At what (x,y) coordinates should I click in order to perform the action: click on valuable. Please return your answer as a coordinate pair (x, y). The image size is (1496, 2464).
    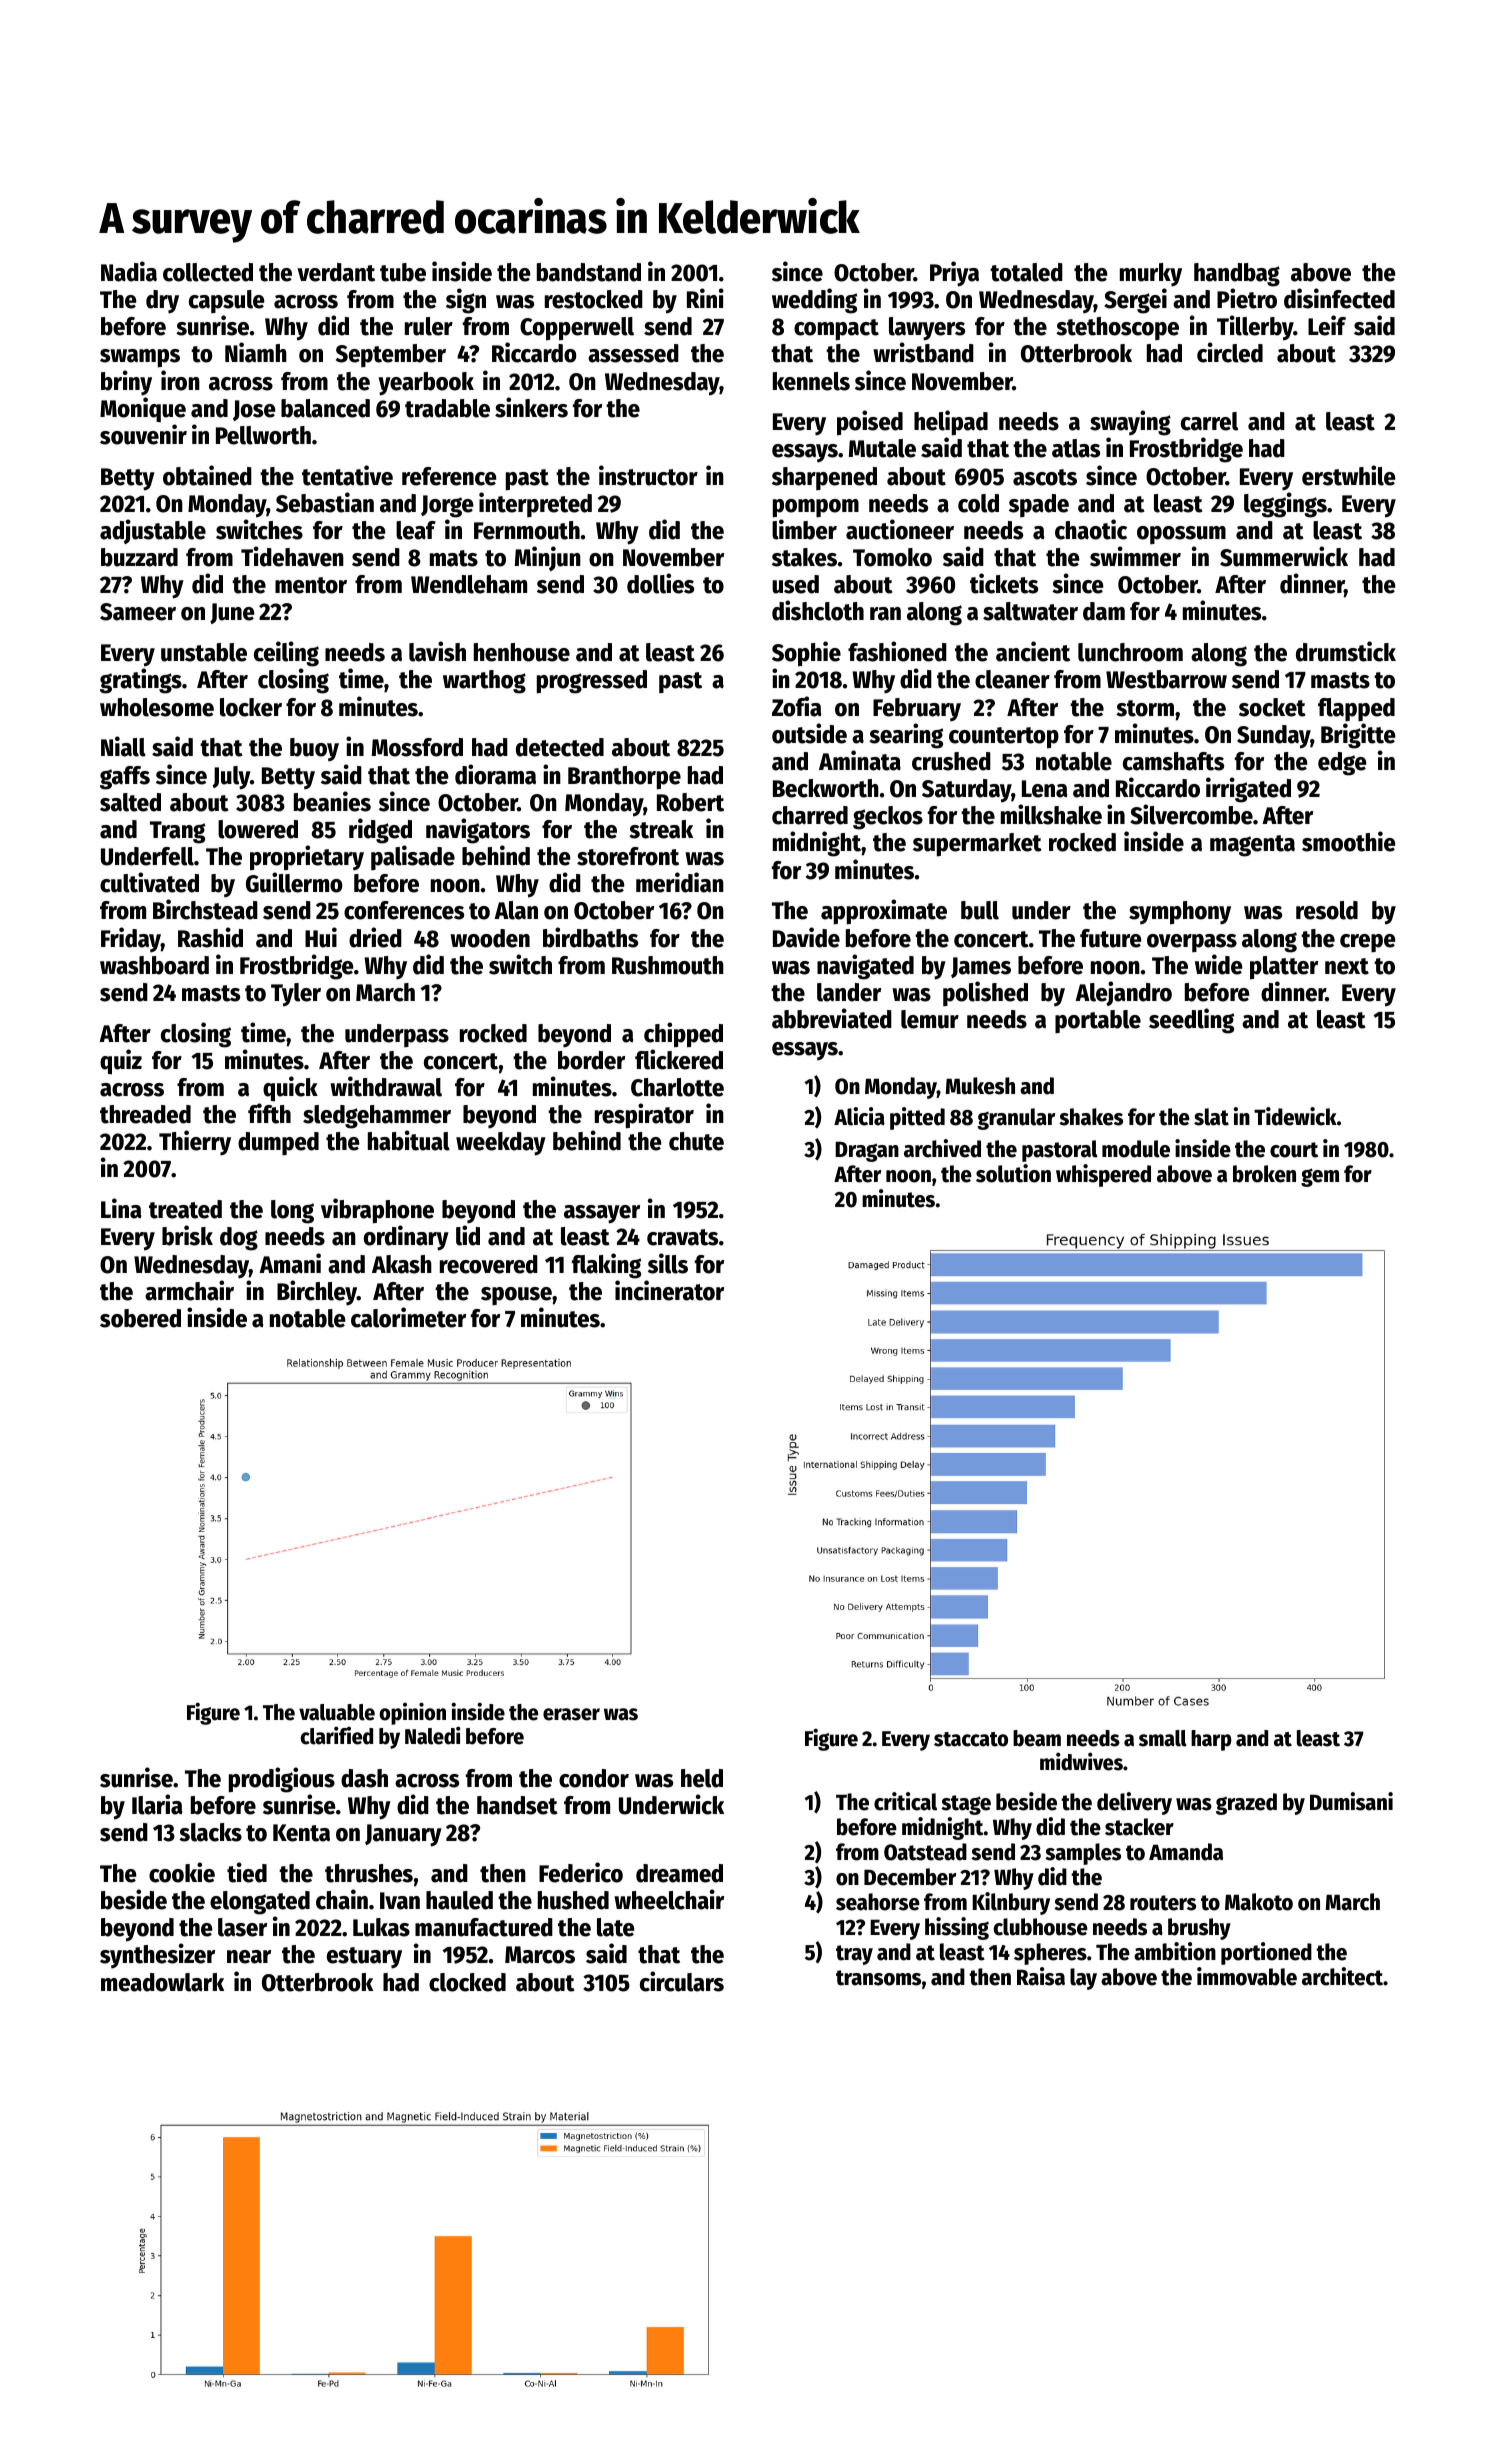
    Looking at the image, I should click on (337, 1712).
